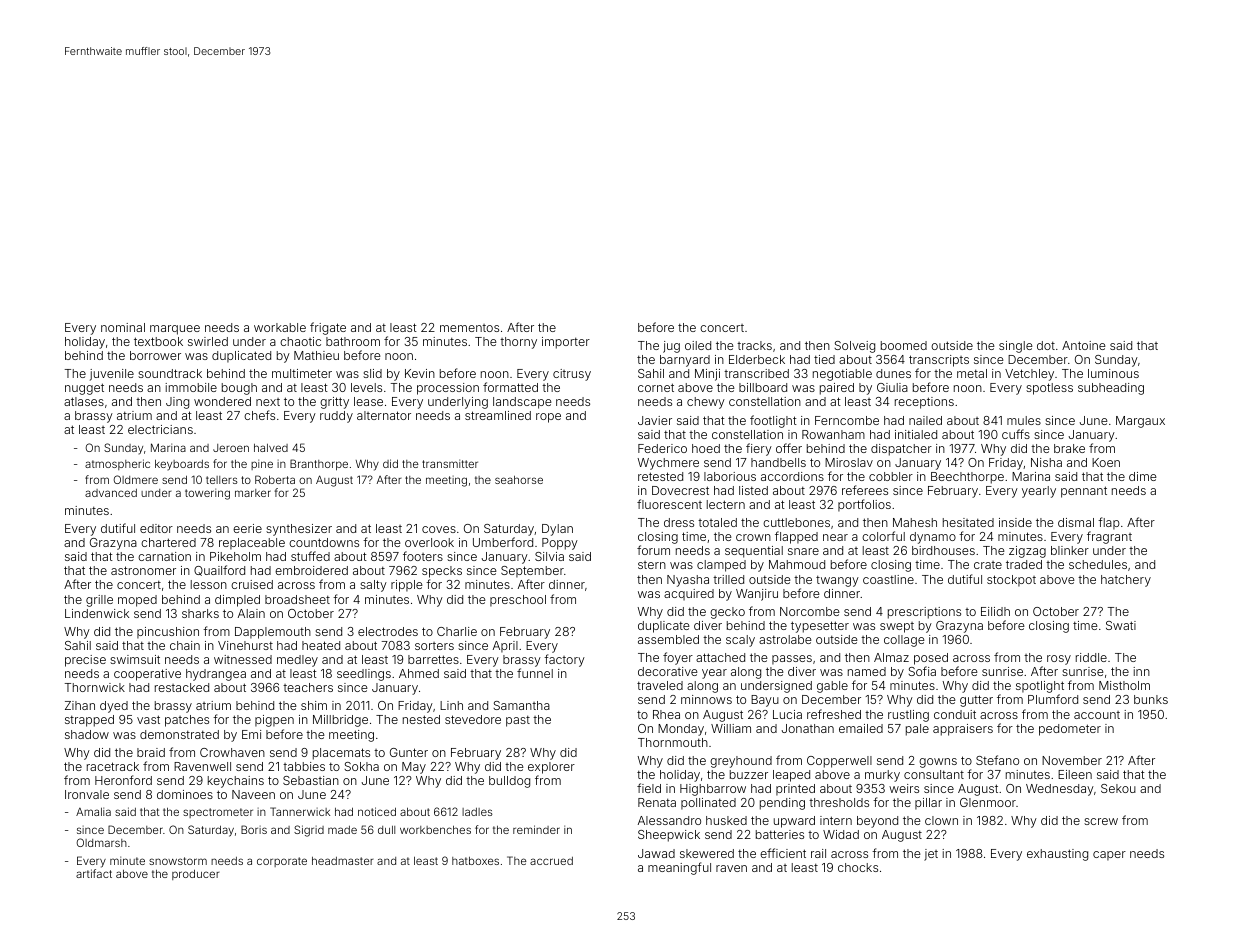 This page has width=1233, height=952. What do you see at coordinates (1016, 347) in the page?
I see `single` at bounding box center [1016, 347].
